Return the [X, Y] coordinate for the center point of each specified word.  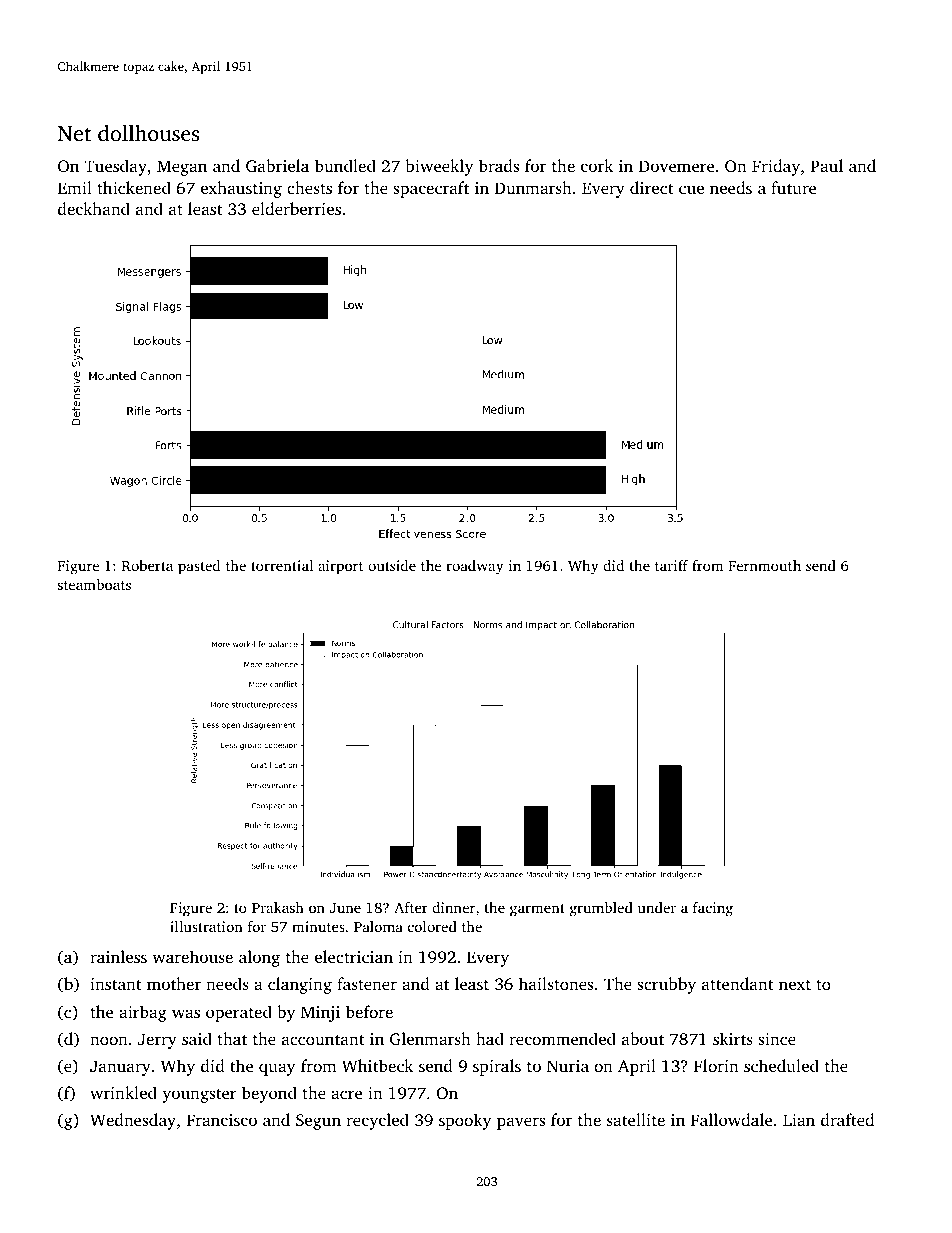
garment [537, 910]
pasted [199, 567]
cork [597, 165]
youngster [199, 1095]
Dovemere [676, 166]
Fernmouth [764, 565]
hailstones [556, 983]
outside [392, 565]
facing [713, 909]
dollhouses [148, 133]
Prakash [278, 907]
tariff [671, 565]
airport [341, 567]
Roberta [147, 565]
